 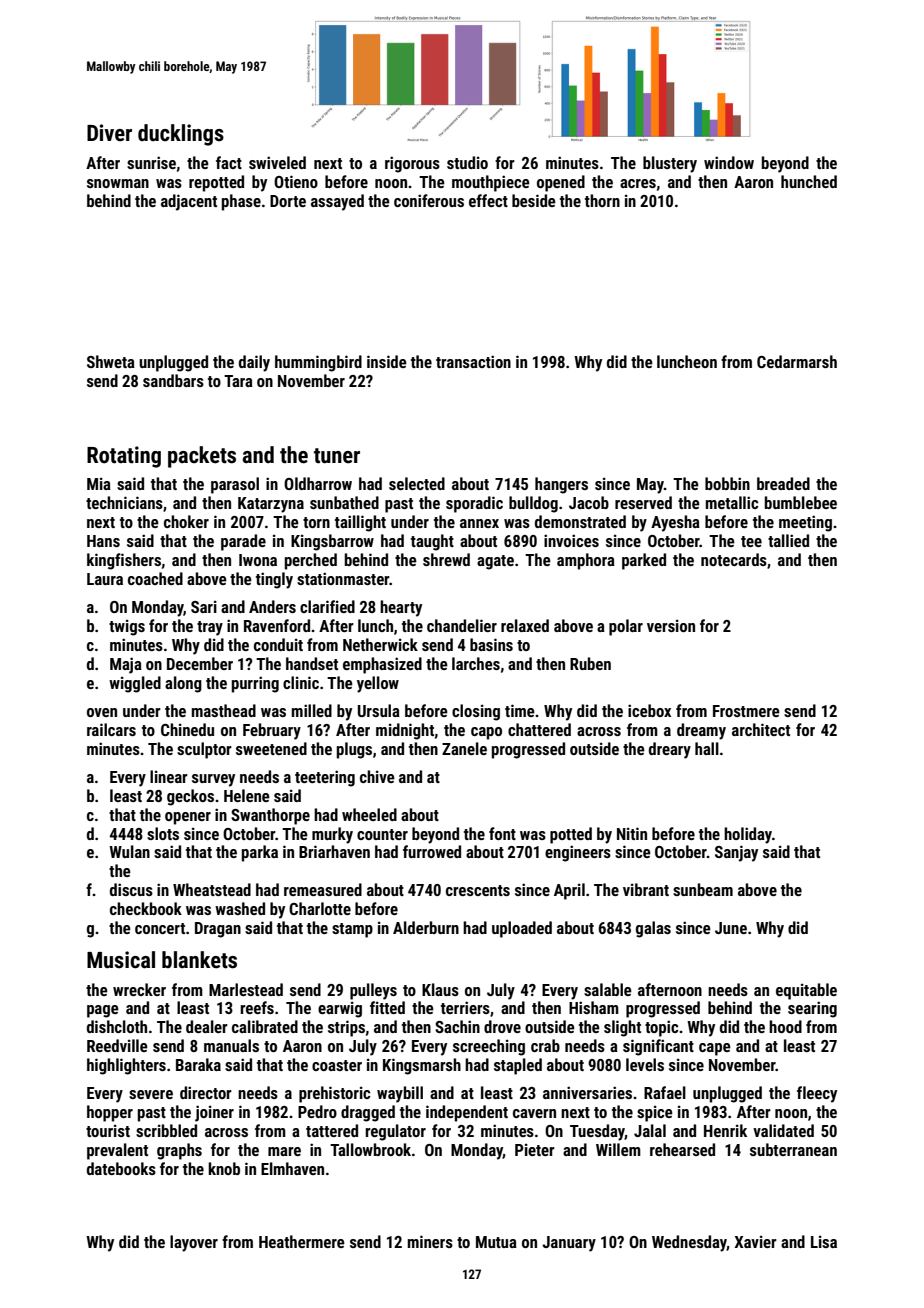 I want to click on packets, so click(x=202, y=457).
